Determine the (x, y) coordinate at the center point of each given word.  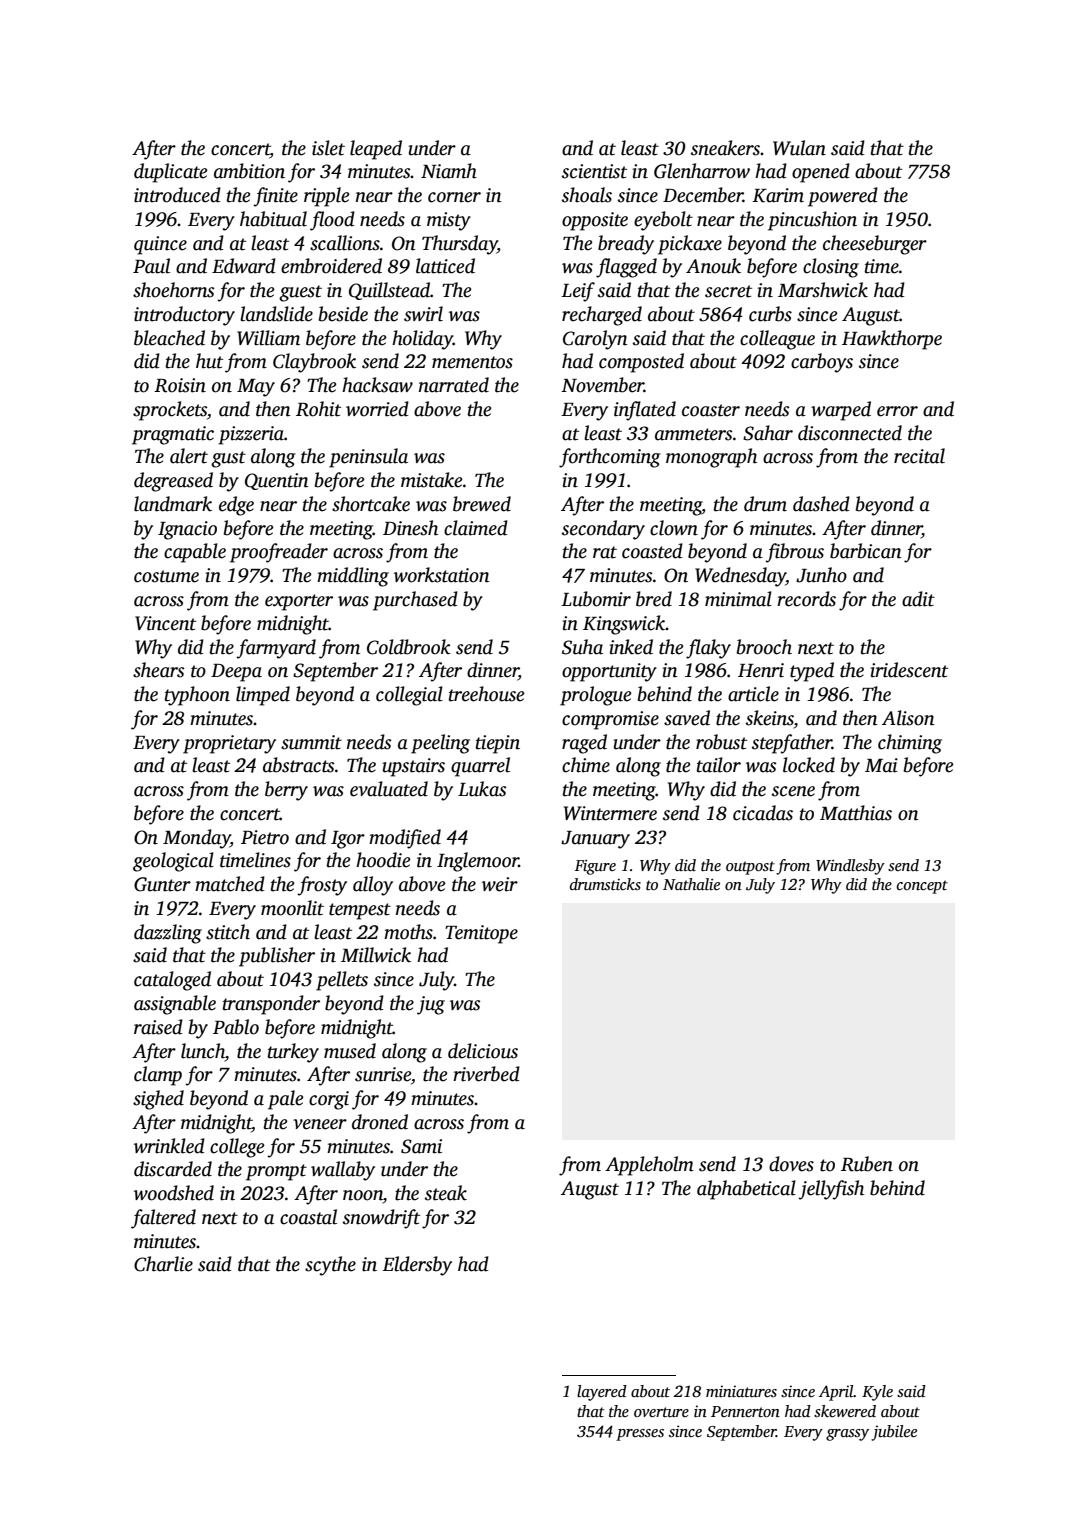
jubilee (894, 1433)
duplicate (170, 173)
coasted (652, 551)
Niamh (449, 171)
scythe (330, 1266)
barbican (866, 551)
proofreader (279, 553)
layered (602, 1393)
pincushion (812, 221)
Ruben (867, 1164)
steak (446, 1193)
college (237, 1148)
